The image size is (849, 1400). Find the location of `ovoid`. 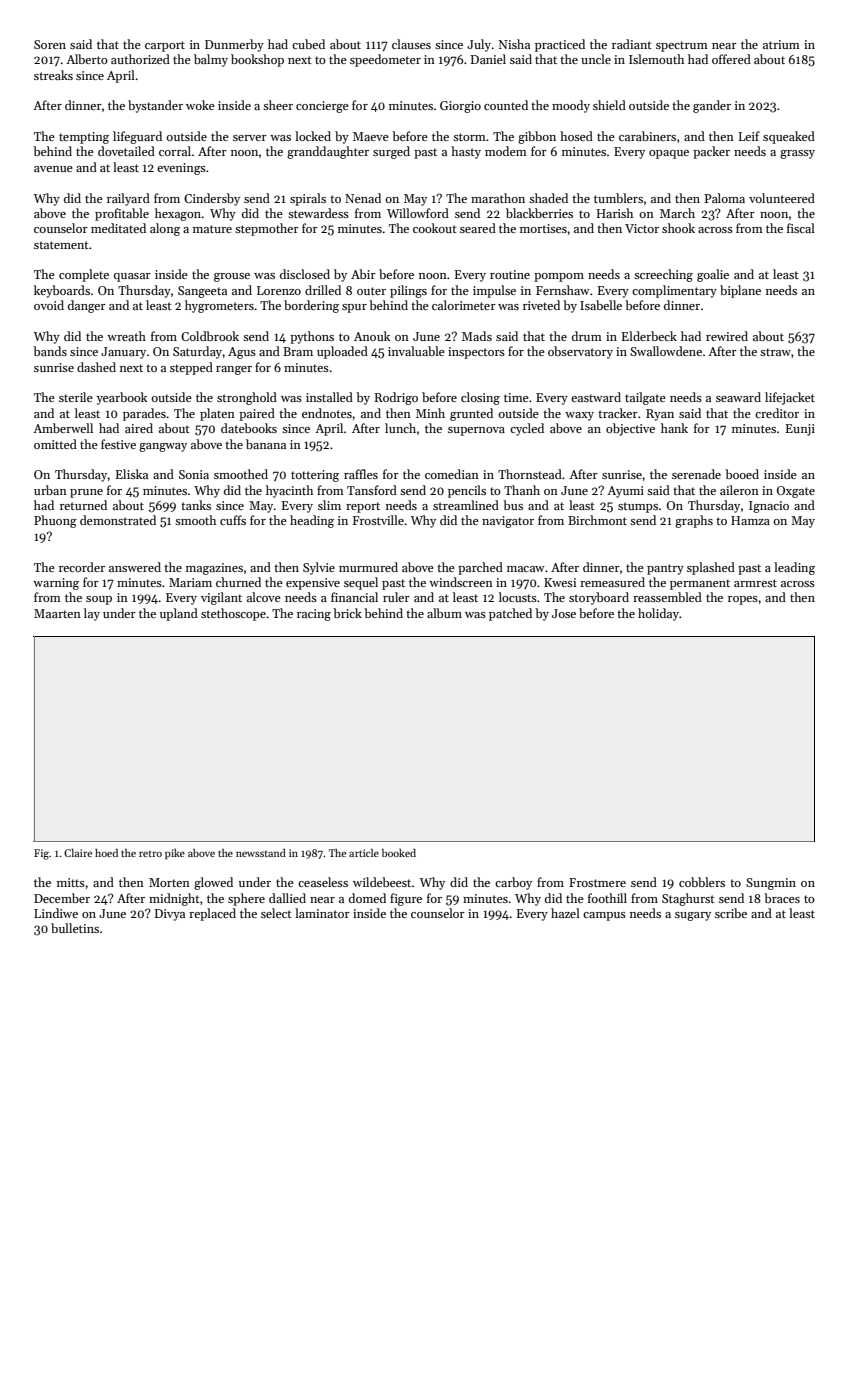

ovoid is located at coordinates (49, 305).
